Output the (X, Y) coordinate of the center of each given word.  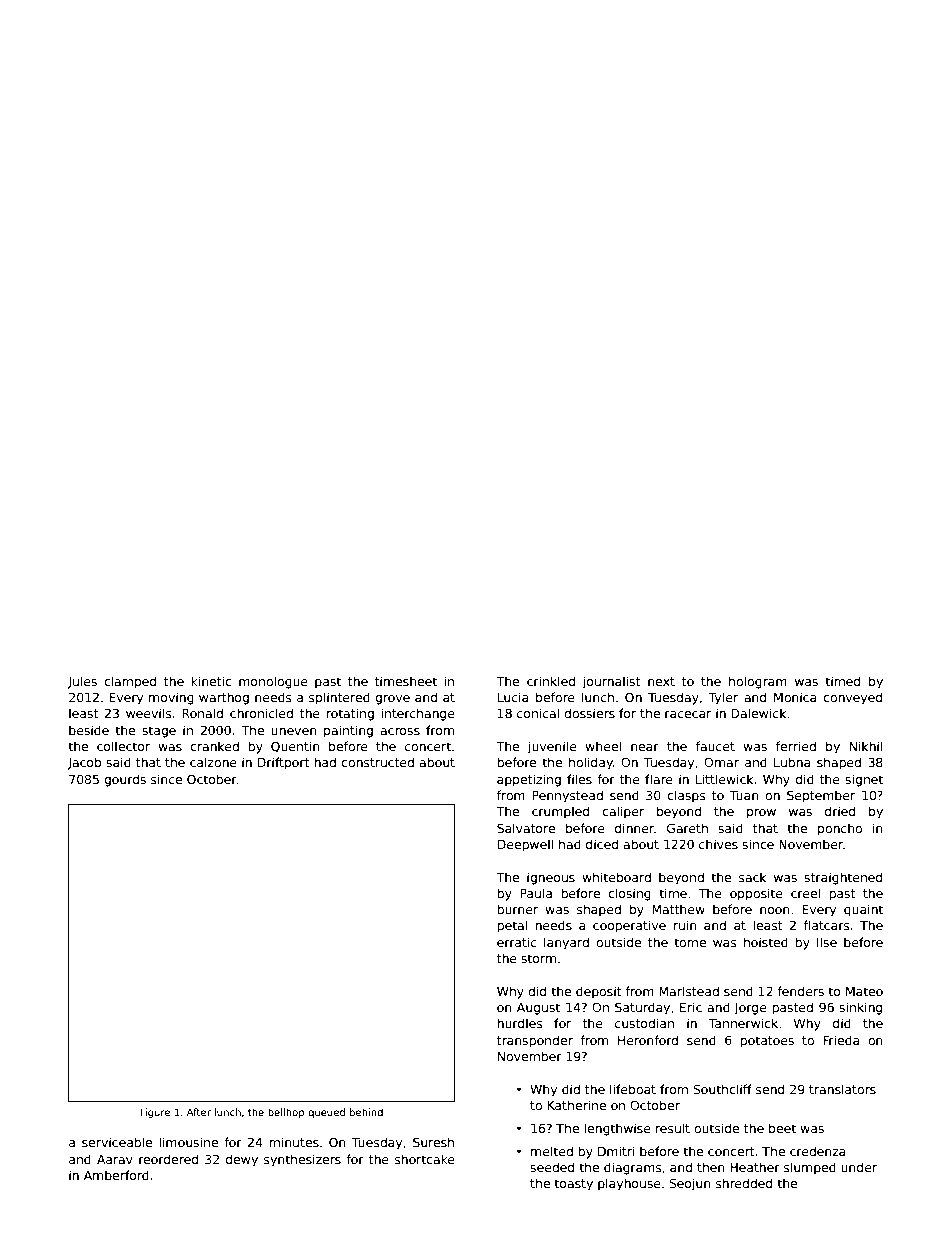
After (199, 1112)
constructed (377, 762)
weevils (149, 713)
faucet (715, 746)
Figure (155, 1113)
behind (366, 1112)
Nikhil (866, 746)
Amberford (116, 1175)
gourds (125, 780)
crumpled (560, 812)
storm (538, 958)
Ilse (827, 942)
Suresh (433, 1142)
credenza (818, 1151)
